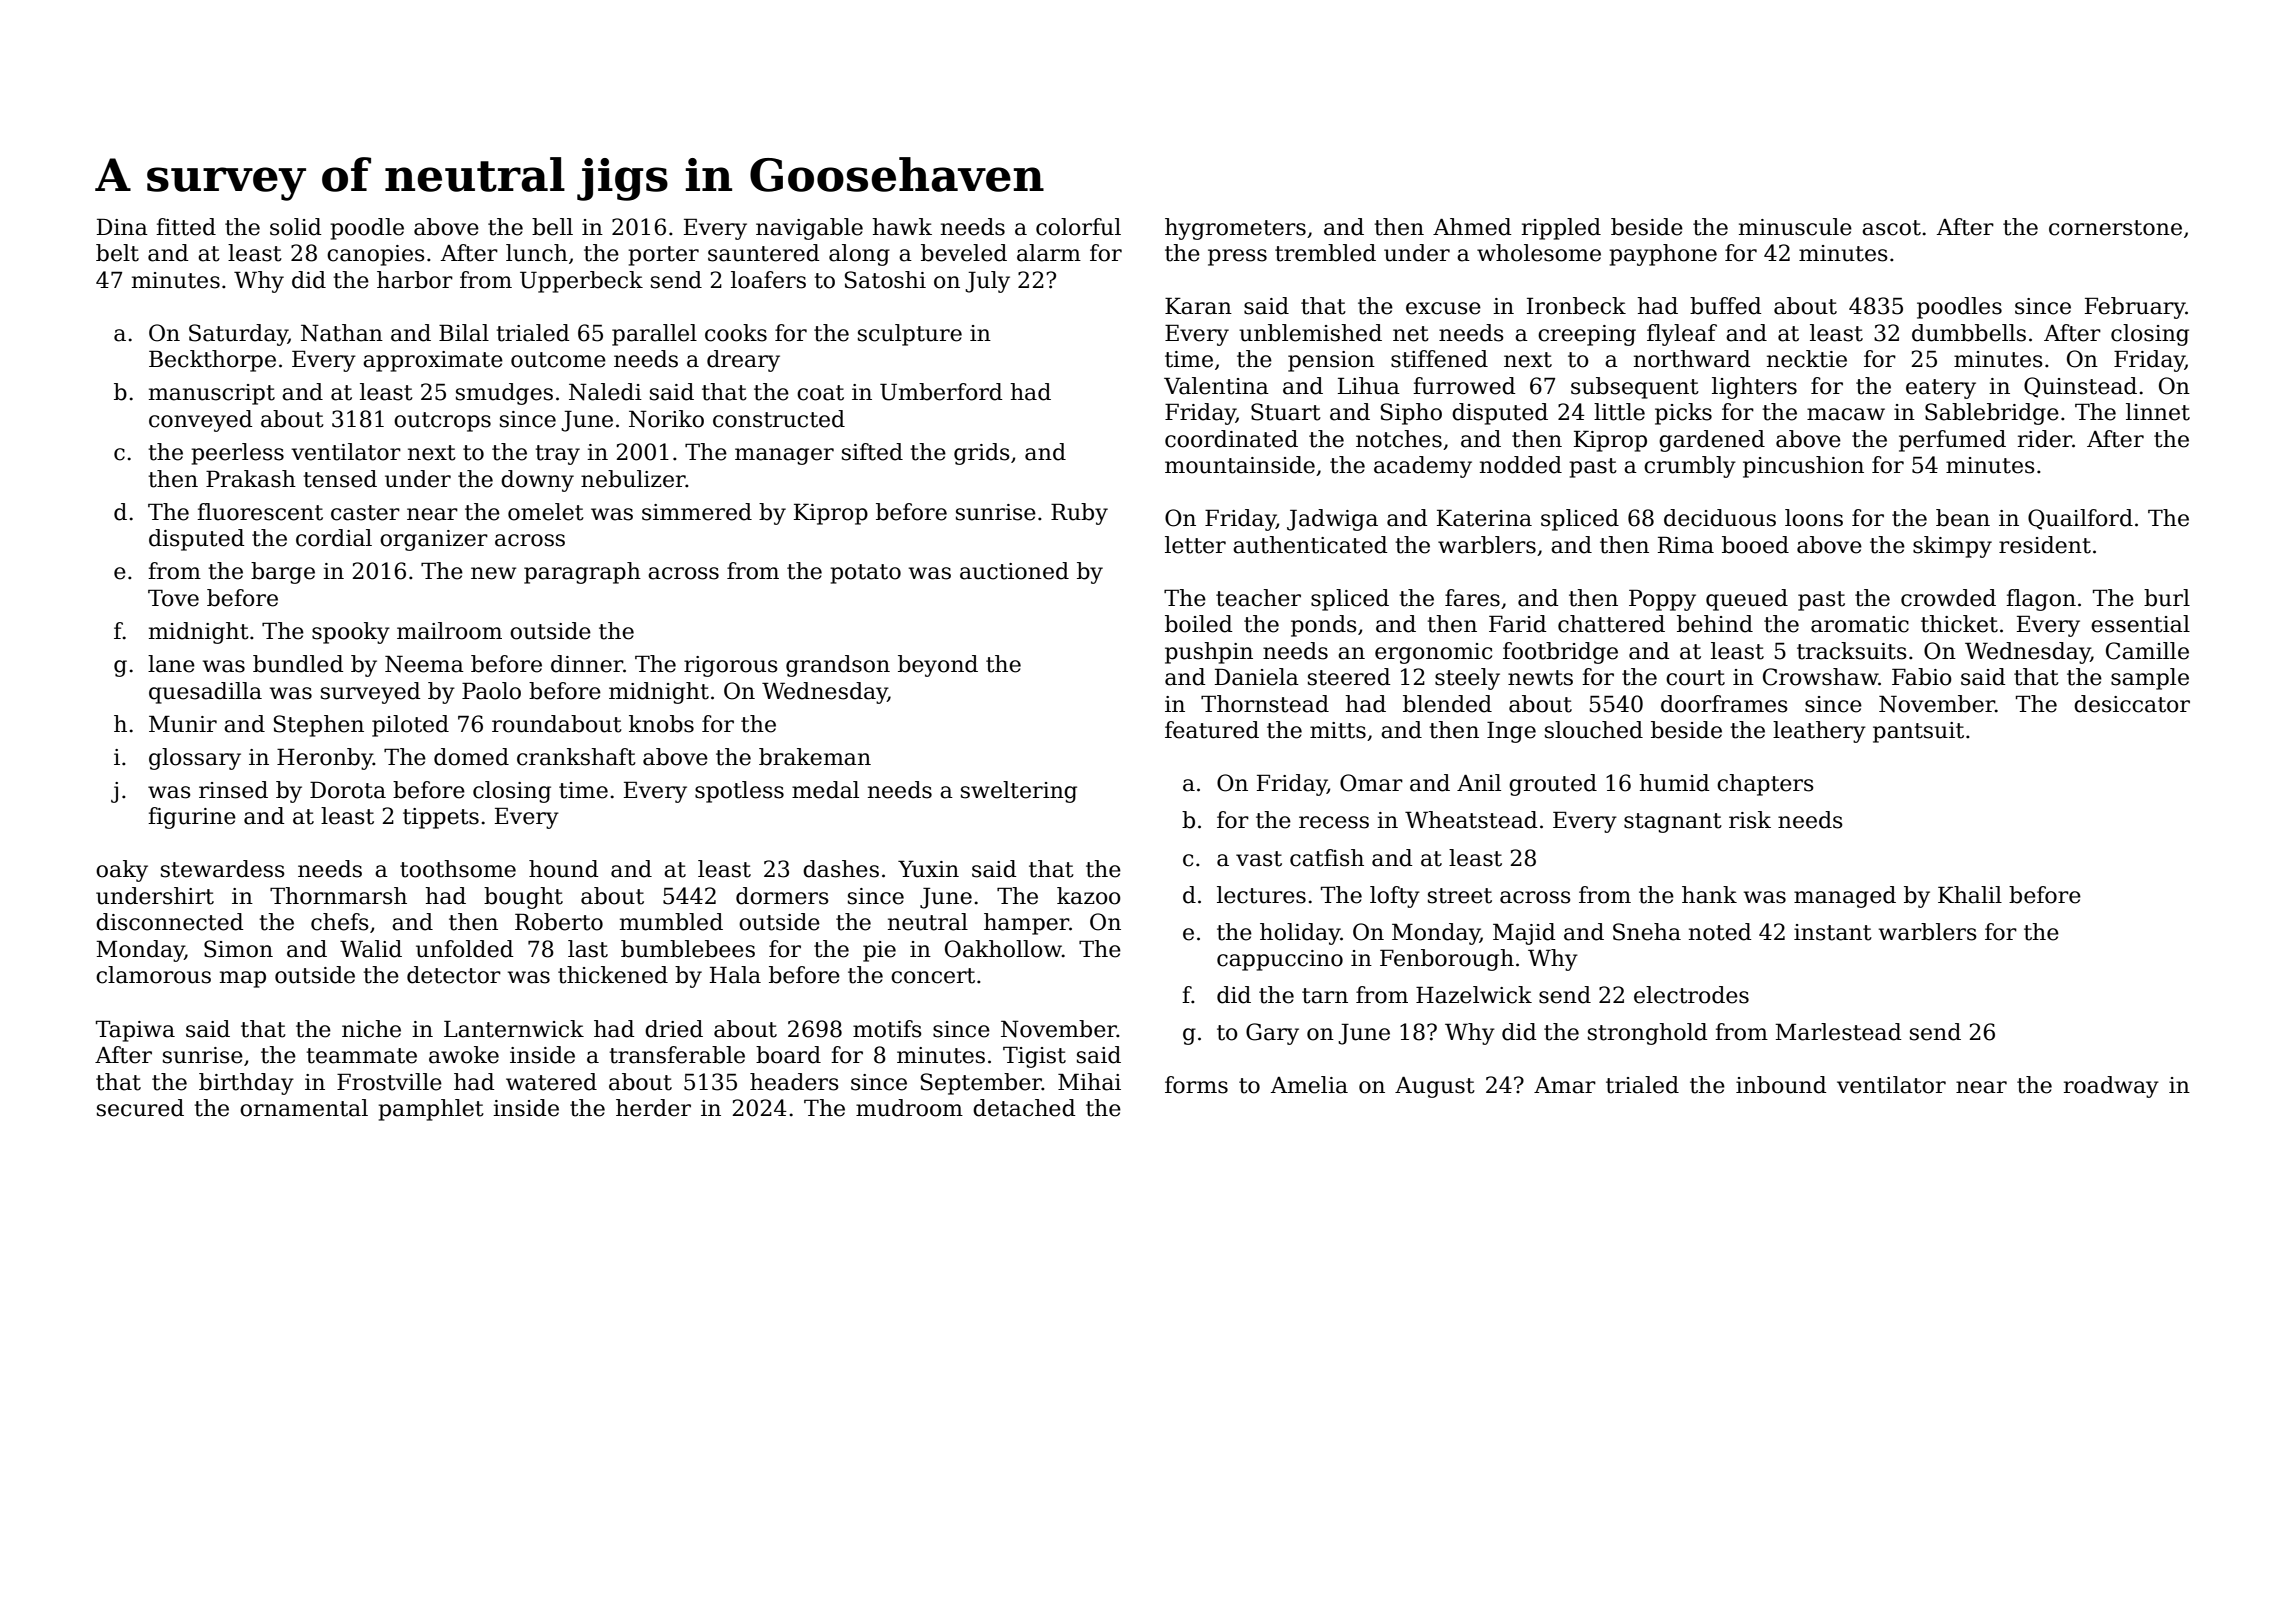  What do you see at coordinates (1433, 653) in the screenshot?
I see `ergonomic` at bounding box center [1433, 653].
